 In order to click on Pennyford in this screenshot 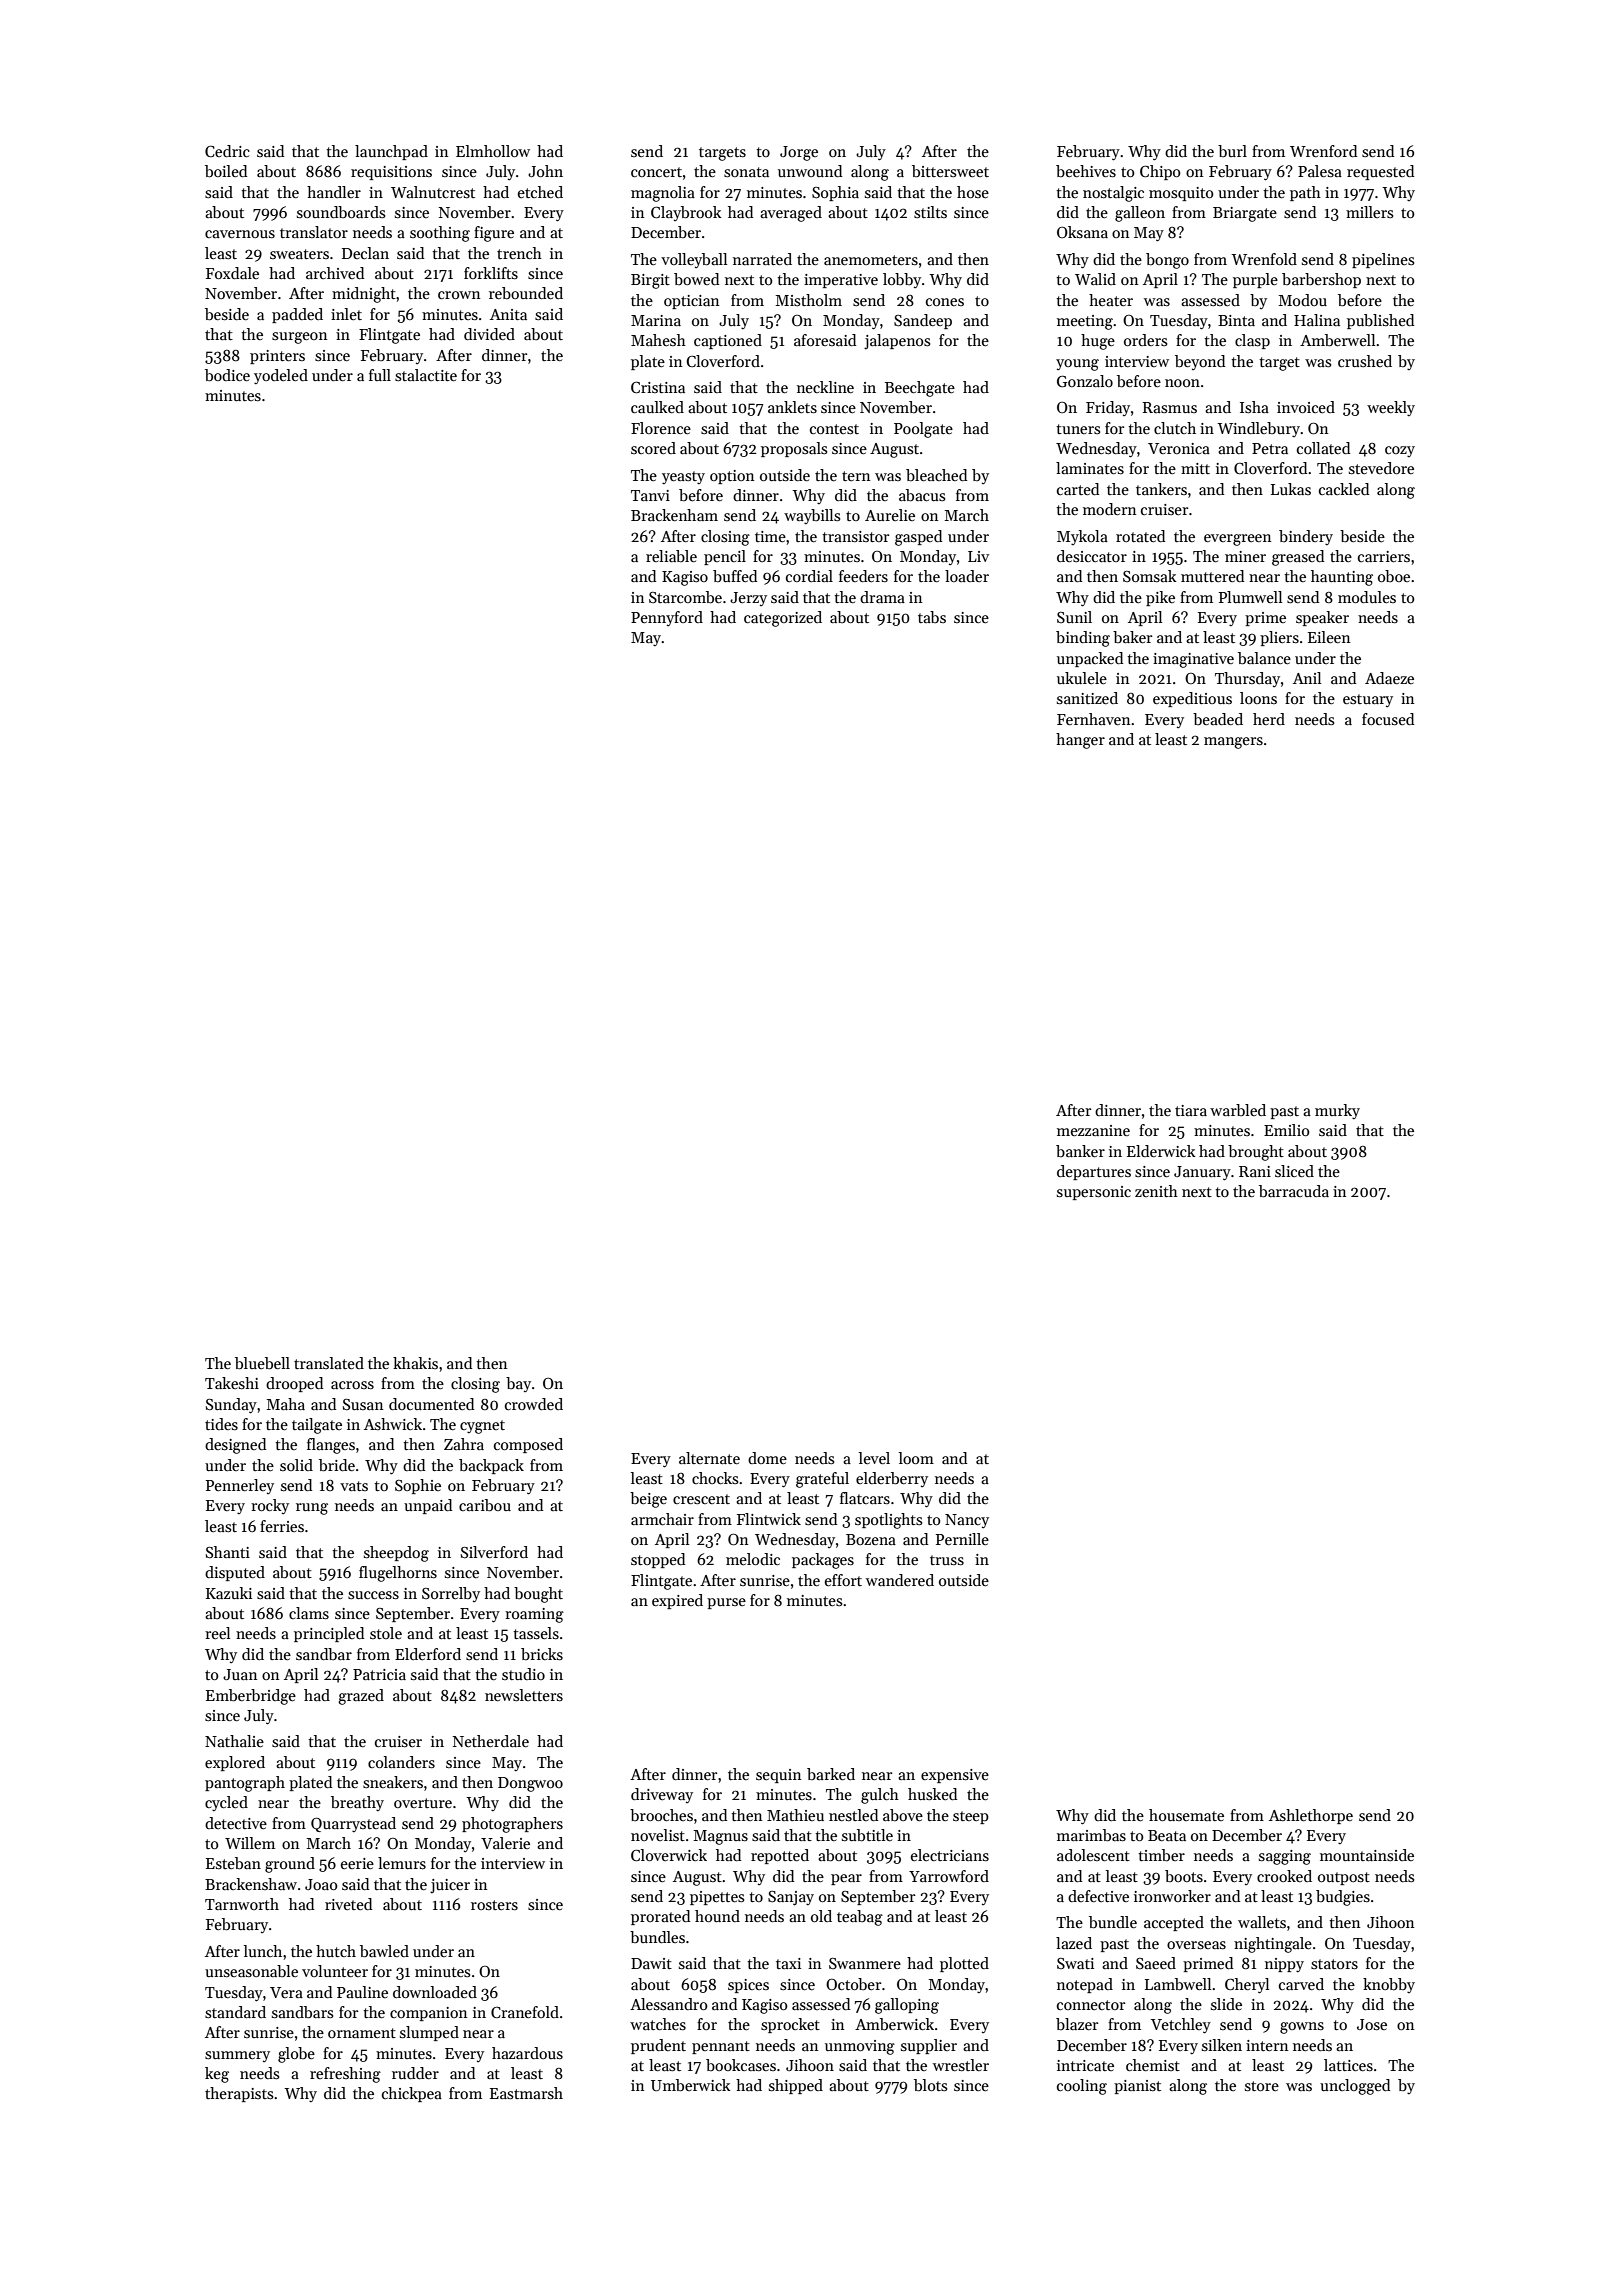, I will do `click(667, 618)`.
